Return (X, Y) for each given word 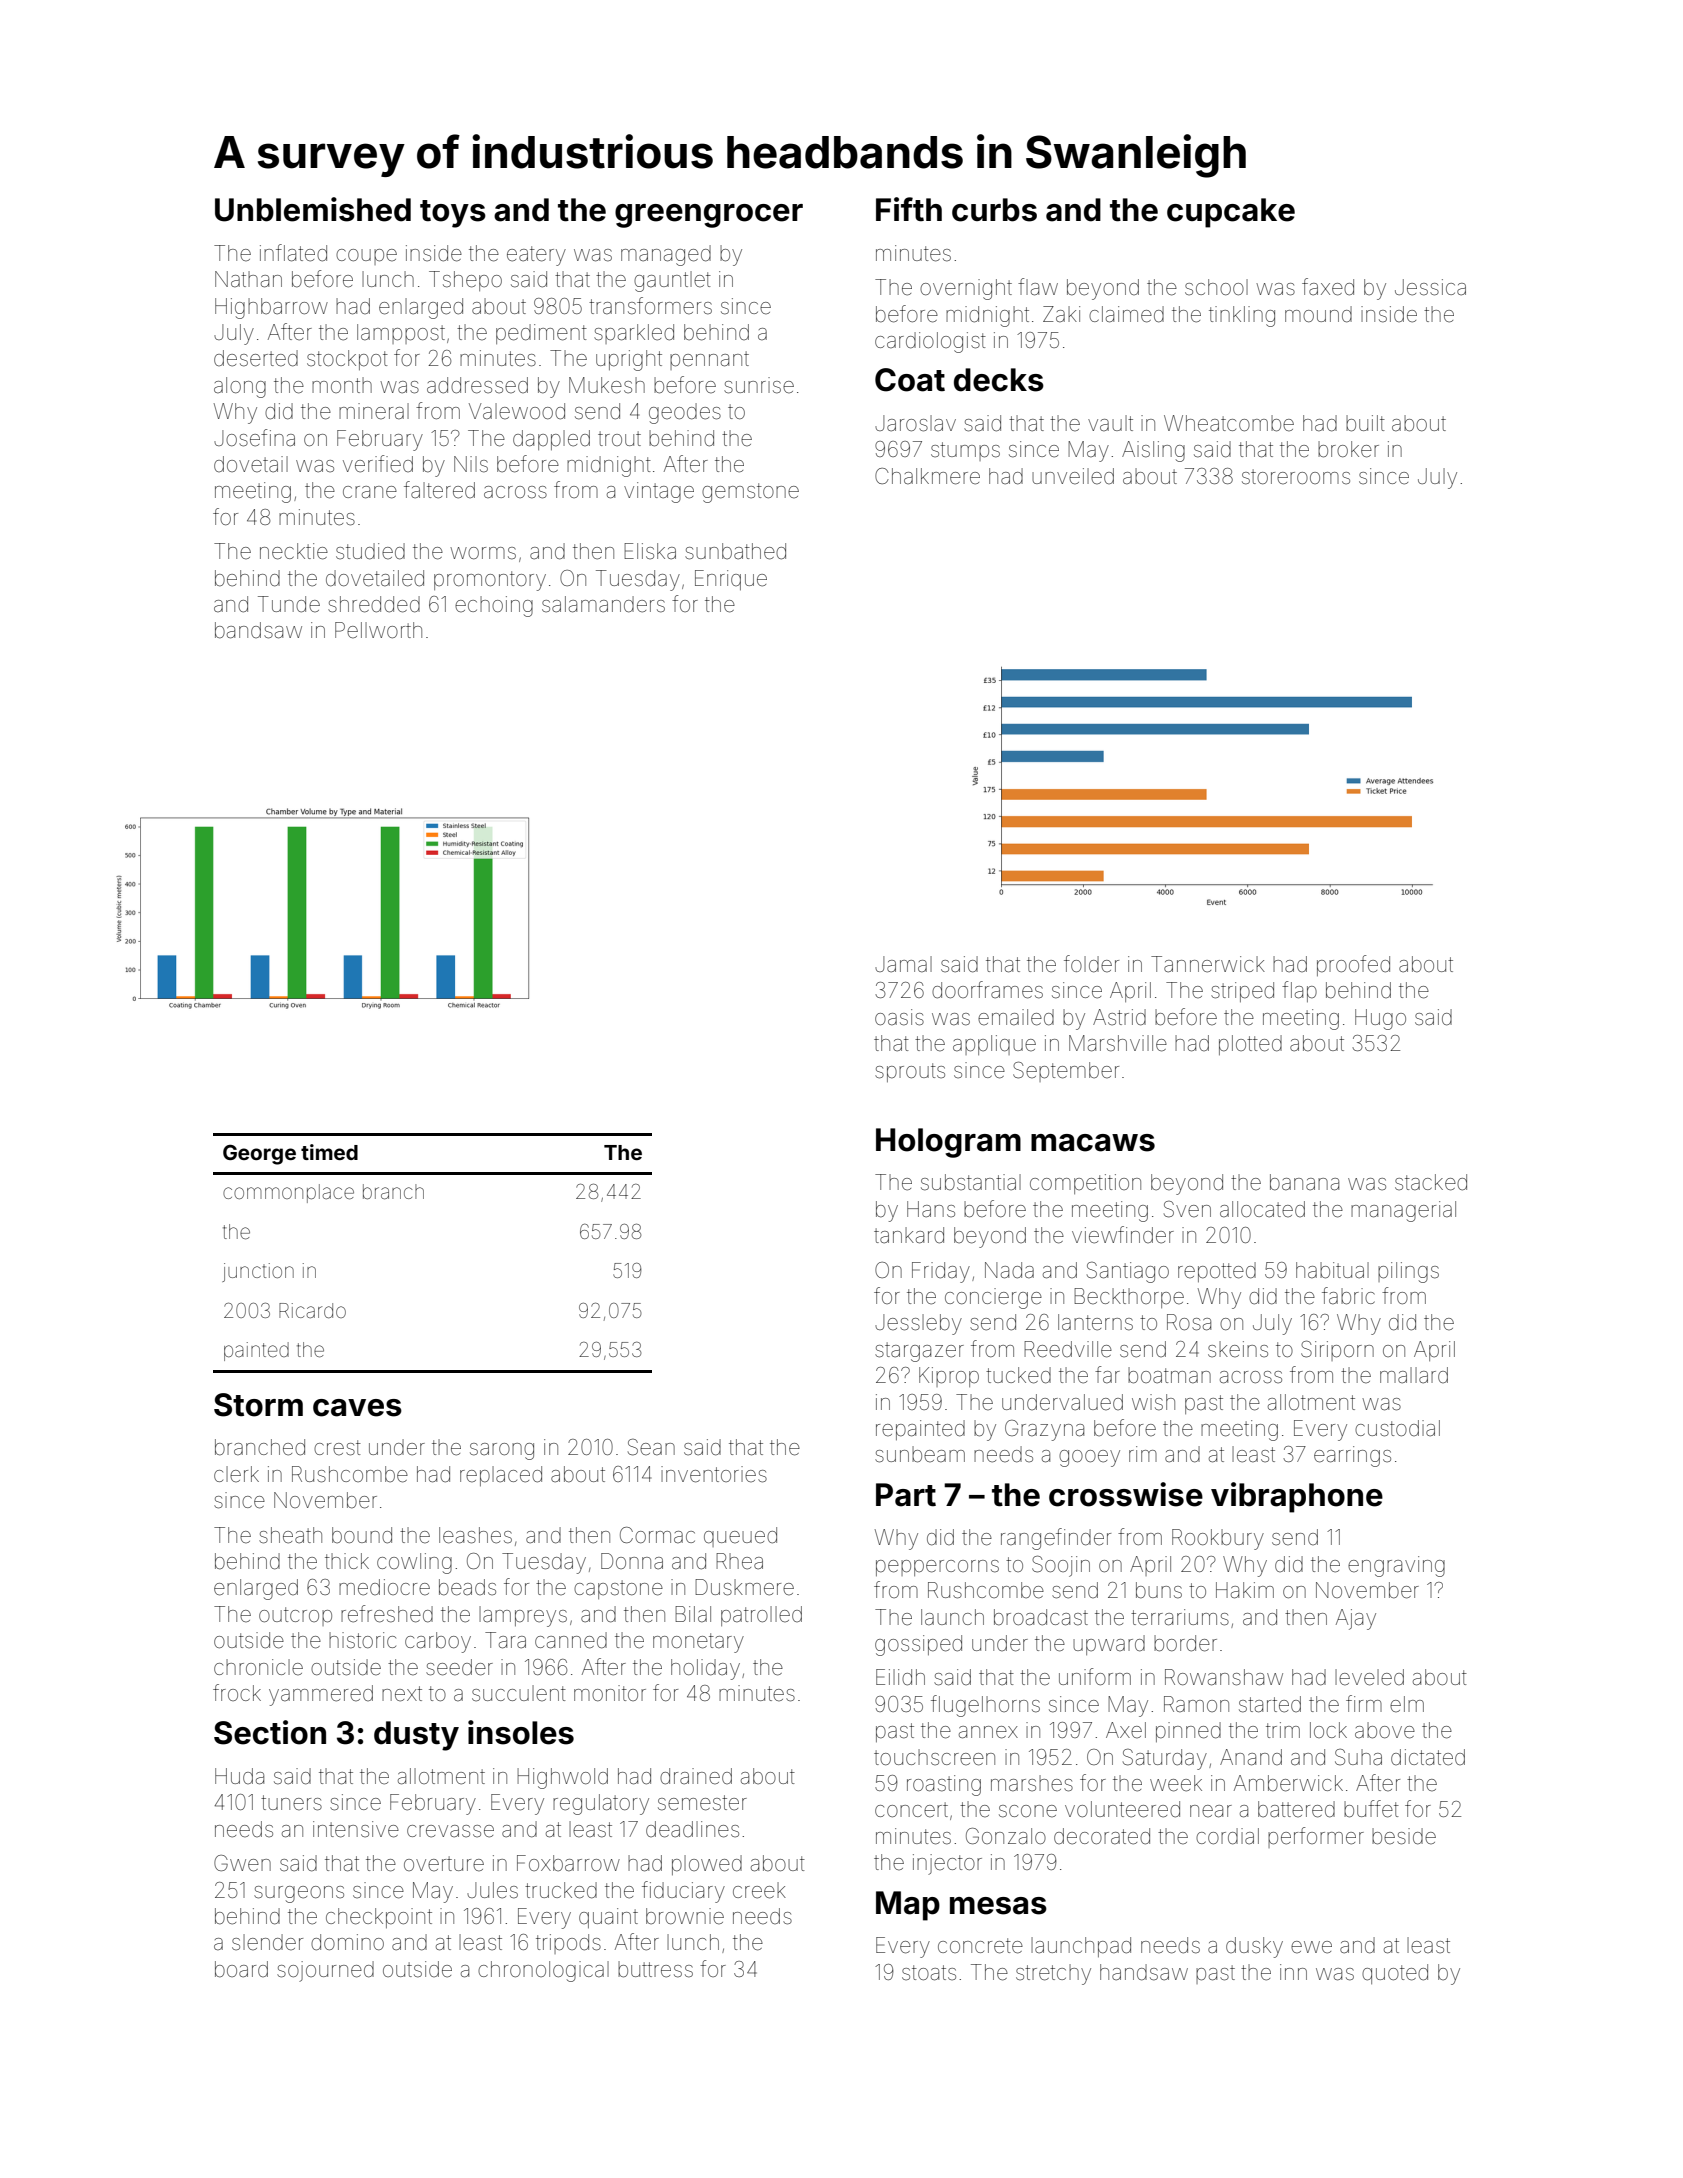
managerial (1403, 1211)
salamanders (603, 604)
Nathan (248, 279)
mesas (998, 1906)
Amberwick (1288, 1783)
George (259, 1155)
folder (1091, 964)
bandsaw (258, 630)
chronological (543, 1971)
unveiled (1073, 476)
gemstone (750, 493)
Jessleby (918, 1324)
